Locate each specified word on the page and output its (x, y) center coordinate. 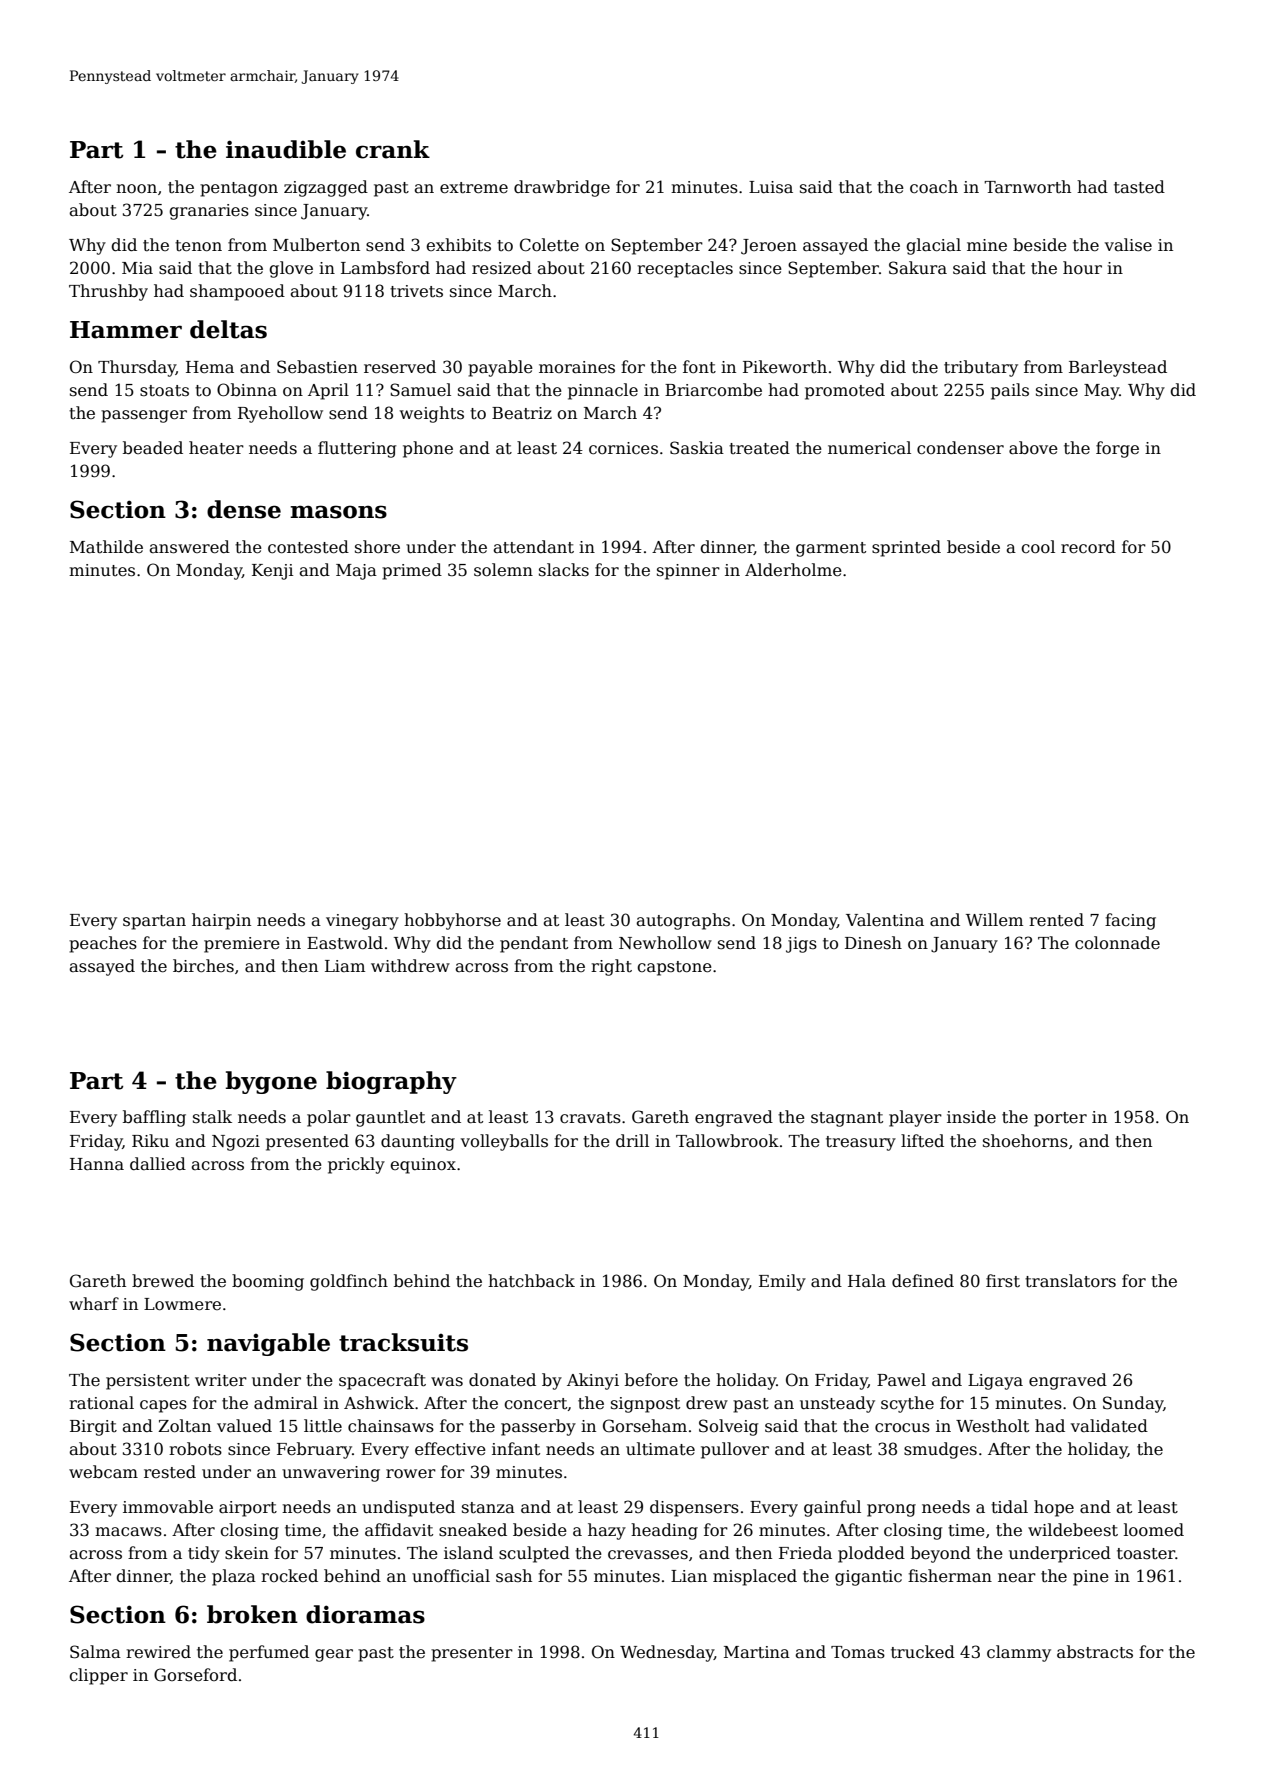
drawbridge (562, 188)
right (611, 967)
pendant (534, 944)
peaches (103, 944)
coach (934, 187)
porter (1060, 1119)
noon (136, 188)
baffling (154, 1118)
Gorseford (195, 1675)
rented (1056, 920)
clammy (1019, 1653)
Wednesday (667, 1653)
